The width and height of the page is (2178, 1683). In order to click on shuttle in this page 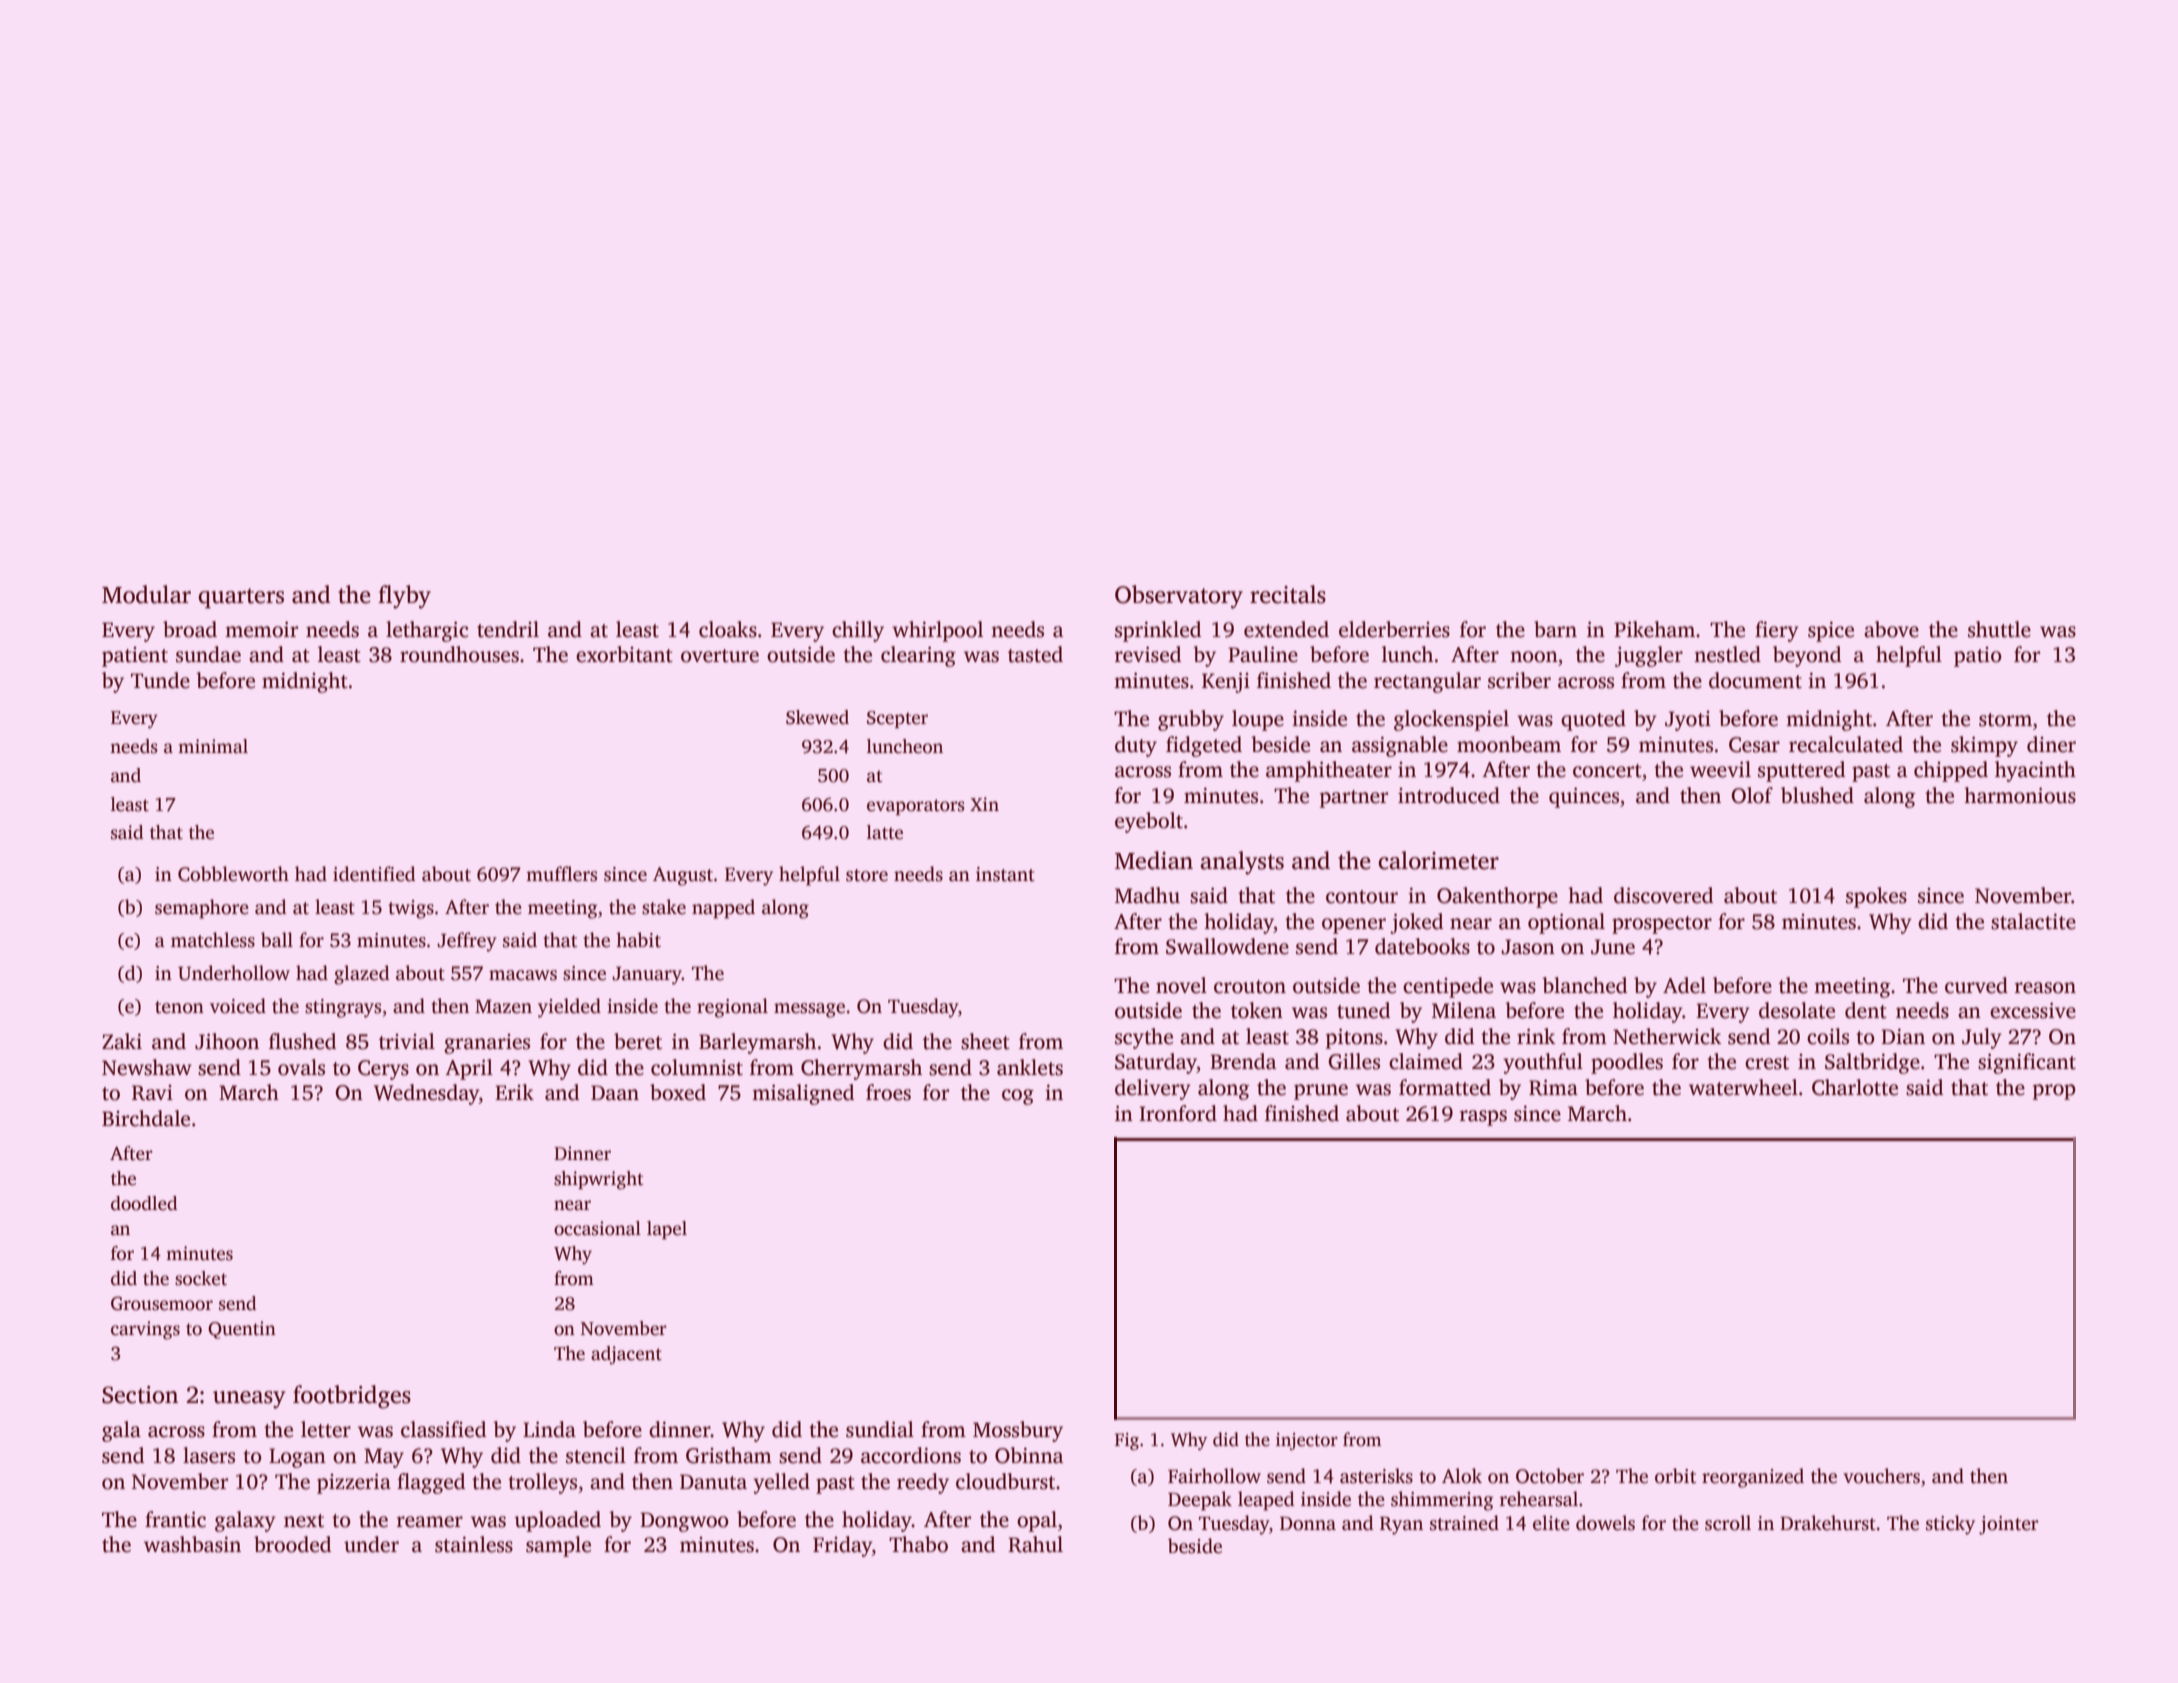, I will do `click(1999, 629)`.
